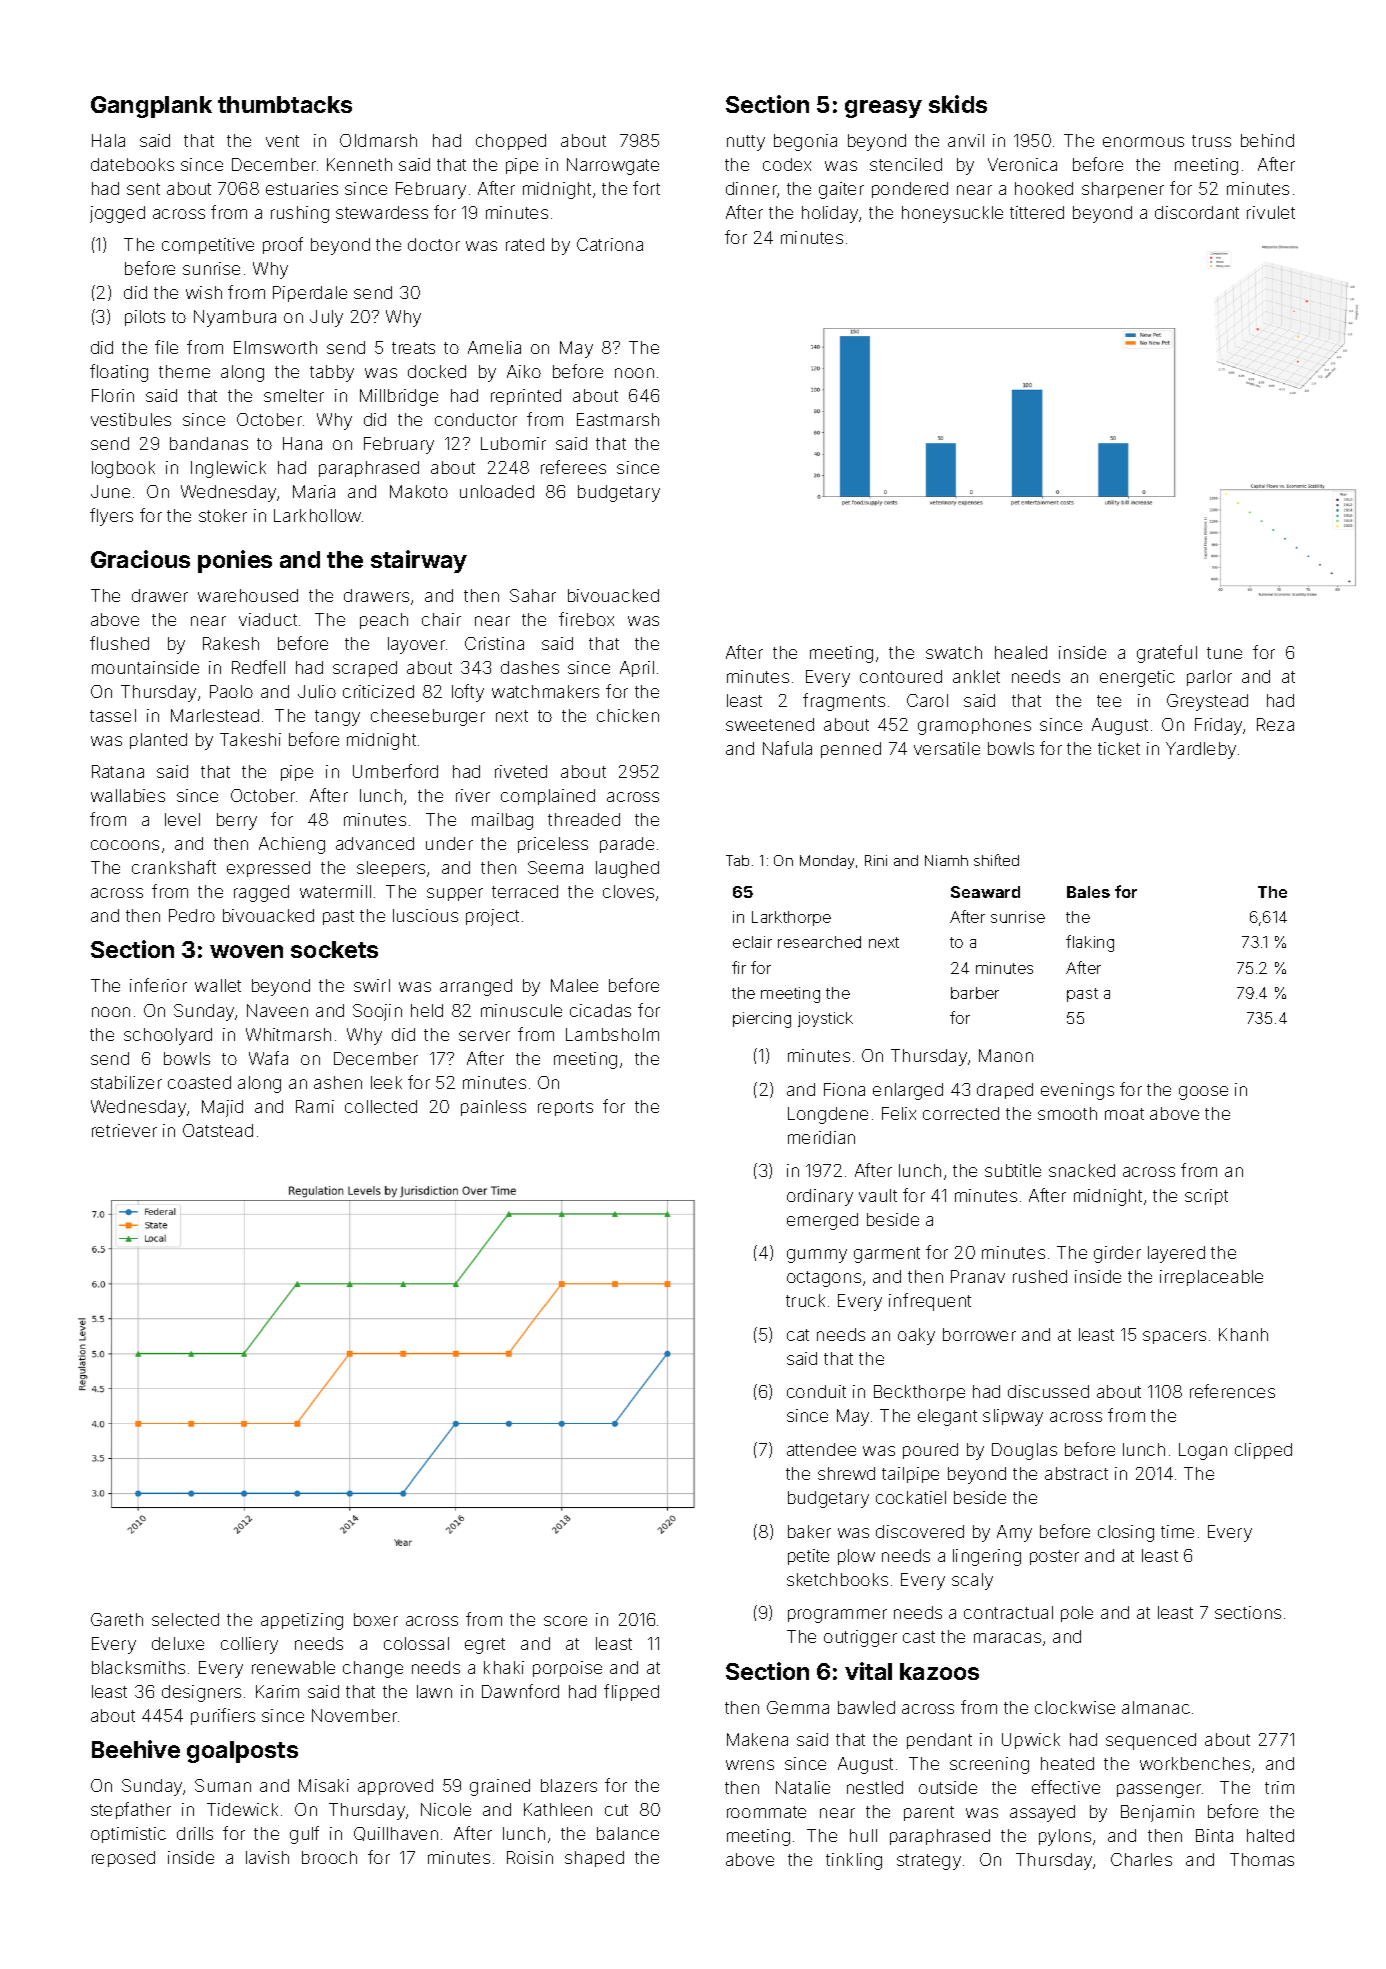  I want to click on renewable, so click(293, 1667).
